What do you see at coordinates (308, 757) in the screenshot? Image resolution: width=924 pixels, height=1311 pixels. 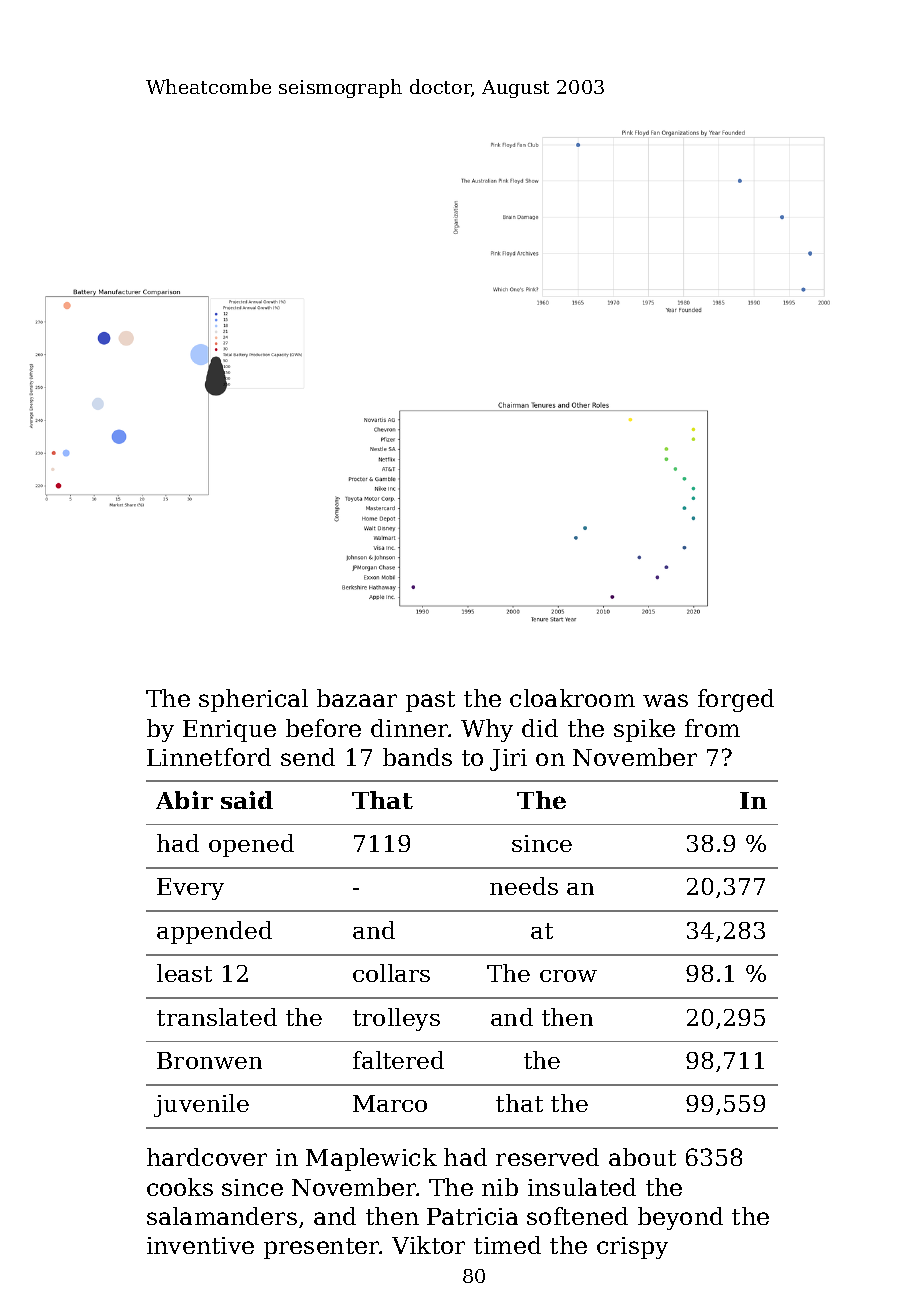 I see `send` at bounding box center [308, 757].
